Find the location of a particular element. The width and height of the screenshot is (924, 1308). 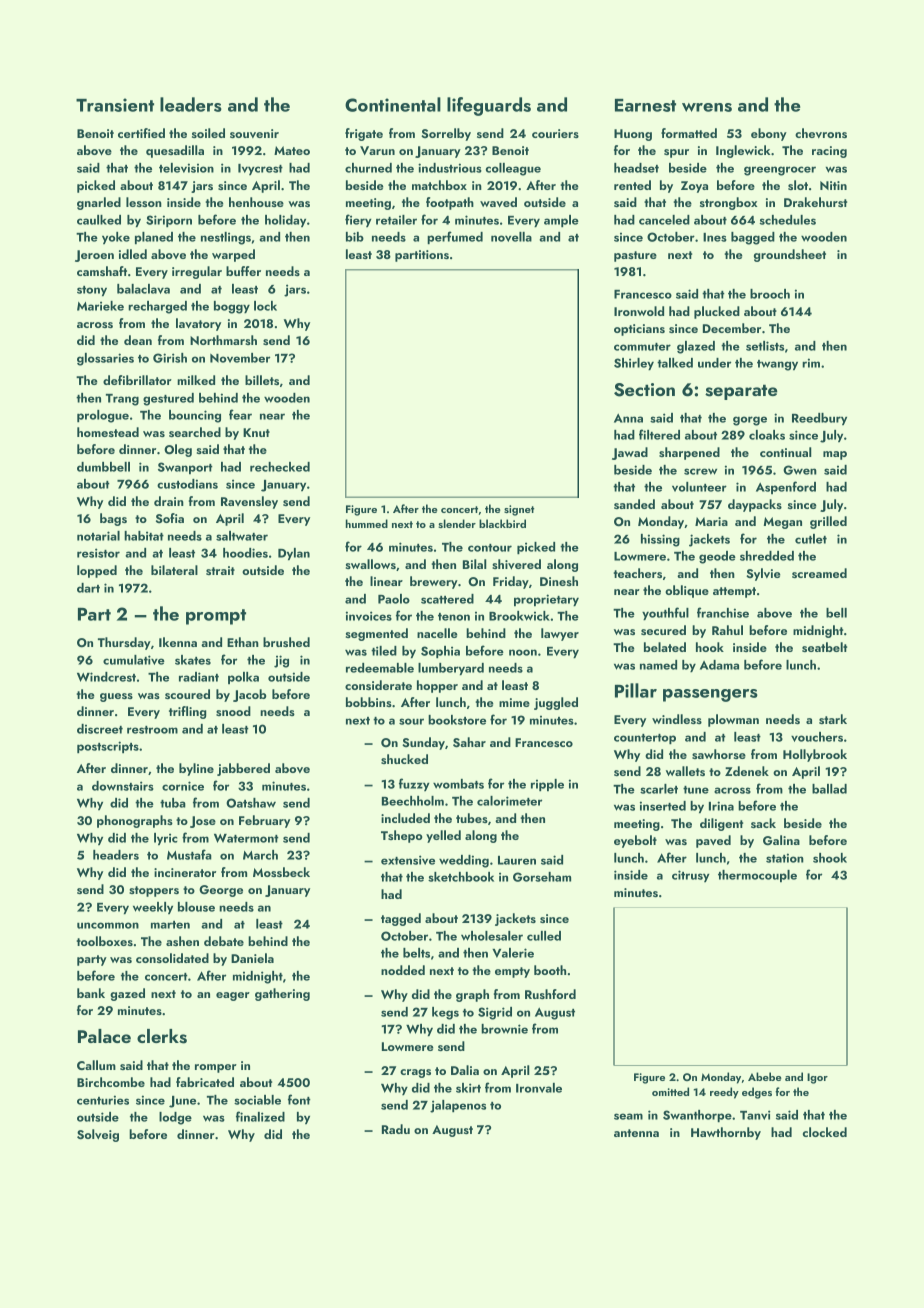

Jawad is located at coordinates (630, 453).
